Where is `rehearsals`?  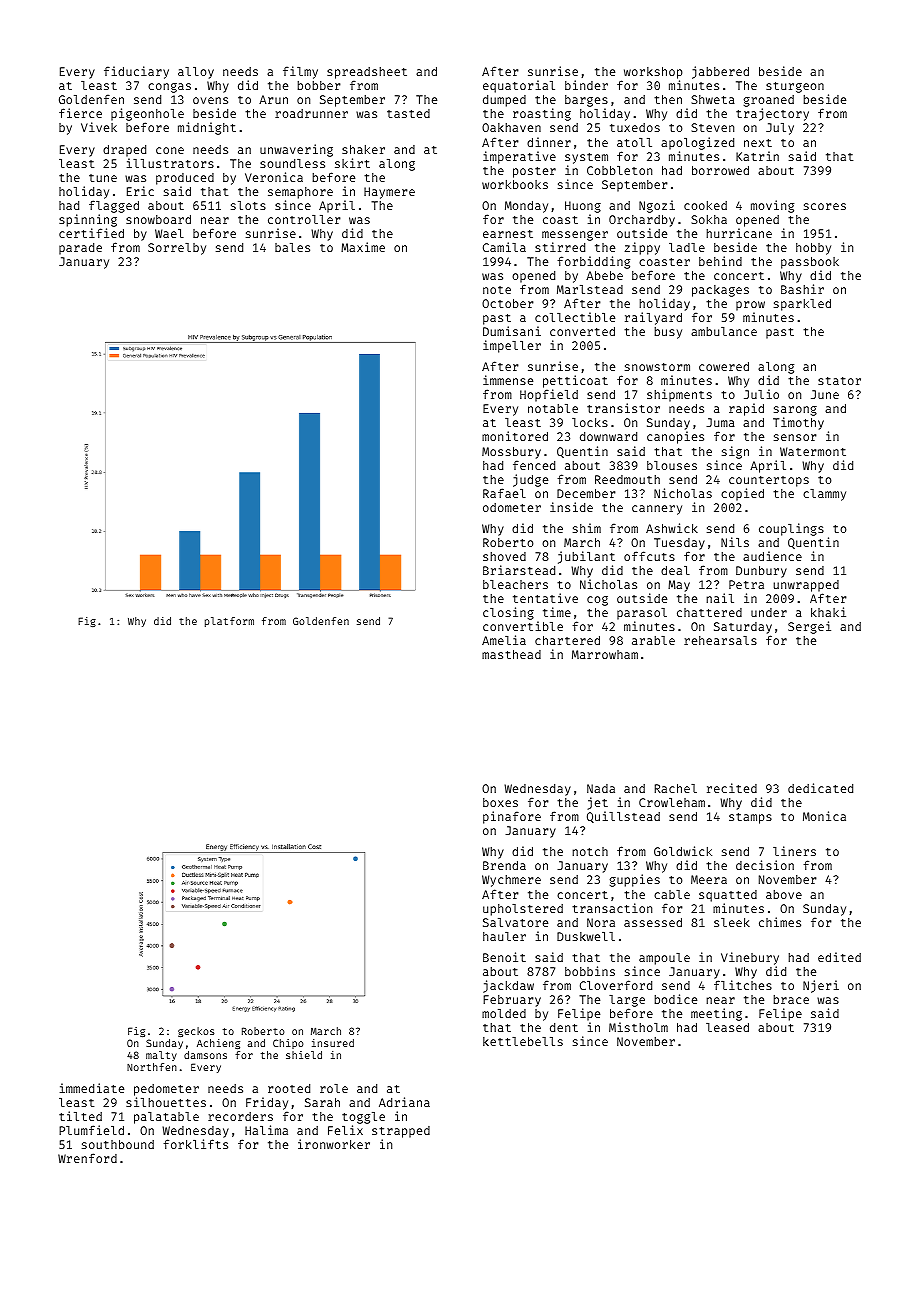 rehearsals is located at coordinates (720, 640).
